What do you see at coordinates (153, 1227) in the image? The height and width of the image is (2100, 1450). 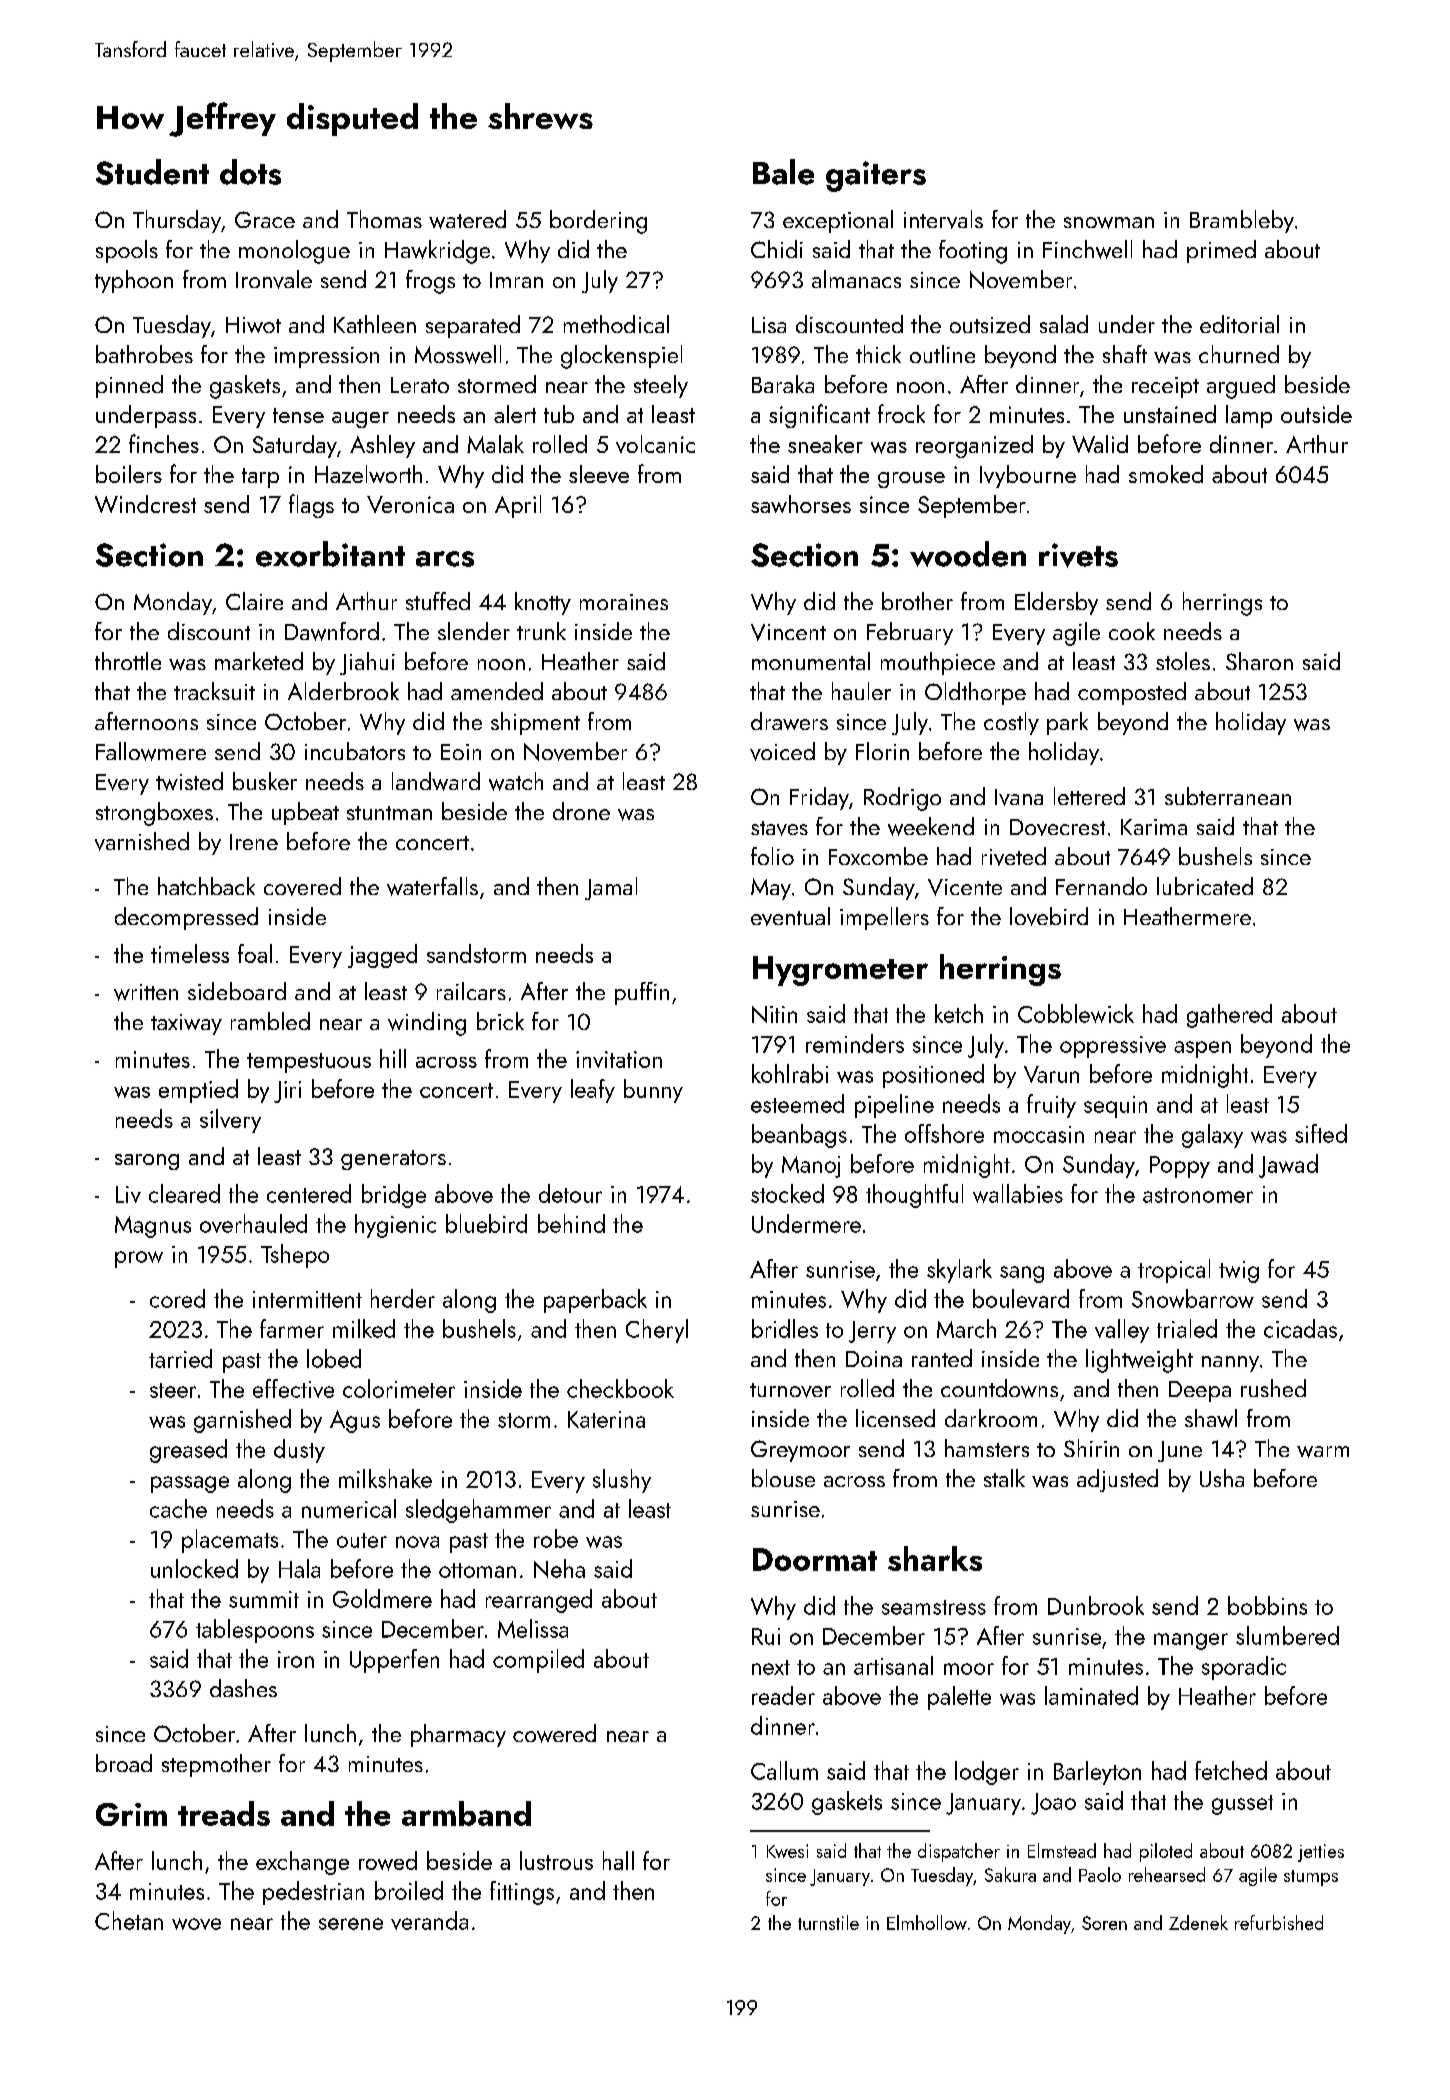 I see `Magnus` at bounding box center [153, 1227].
